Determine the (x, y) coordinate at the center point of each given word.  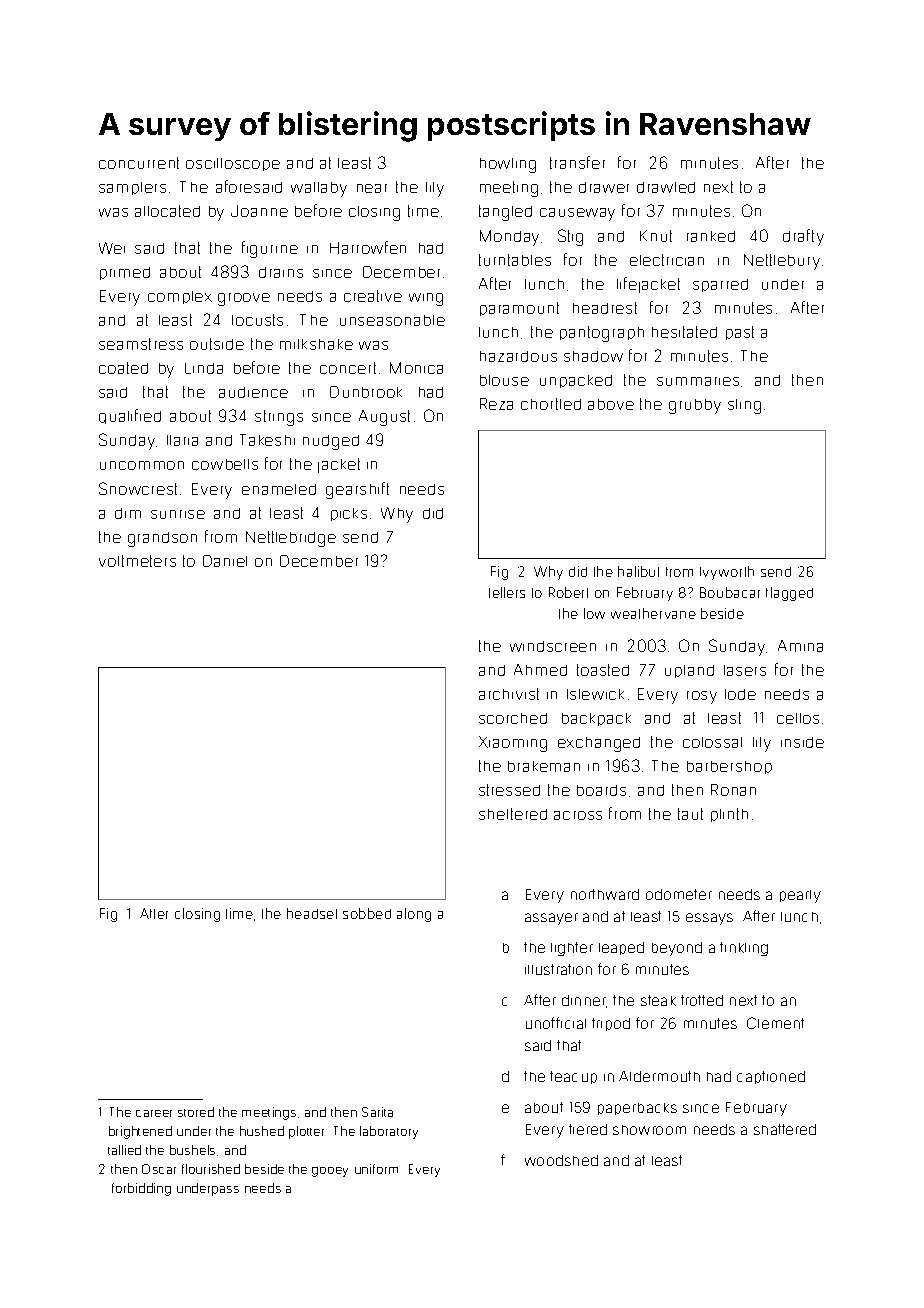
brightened (140, 1132)
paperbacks (637, 1109)
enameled (279, 489)
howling (508, 165)
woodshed (561, 1160)
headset (312, 913)
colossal (712, 742)
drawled (666, 187)
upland (689, 671)
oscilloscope (233, 164)
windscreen (553, 646)
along (414, 915)
